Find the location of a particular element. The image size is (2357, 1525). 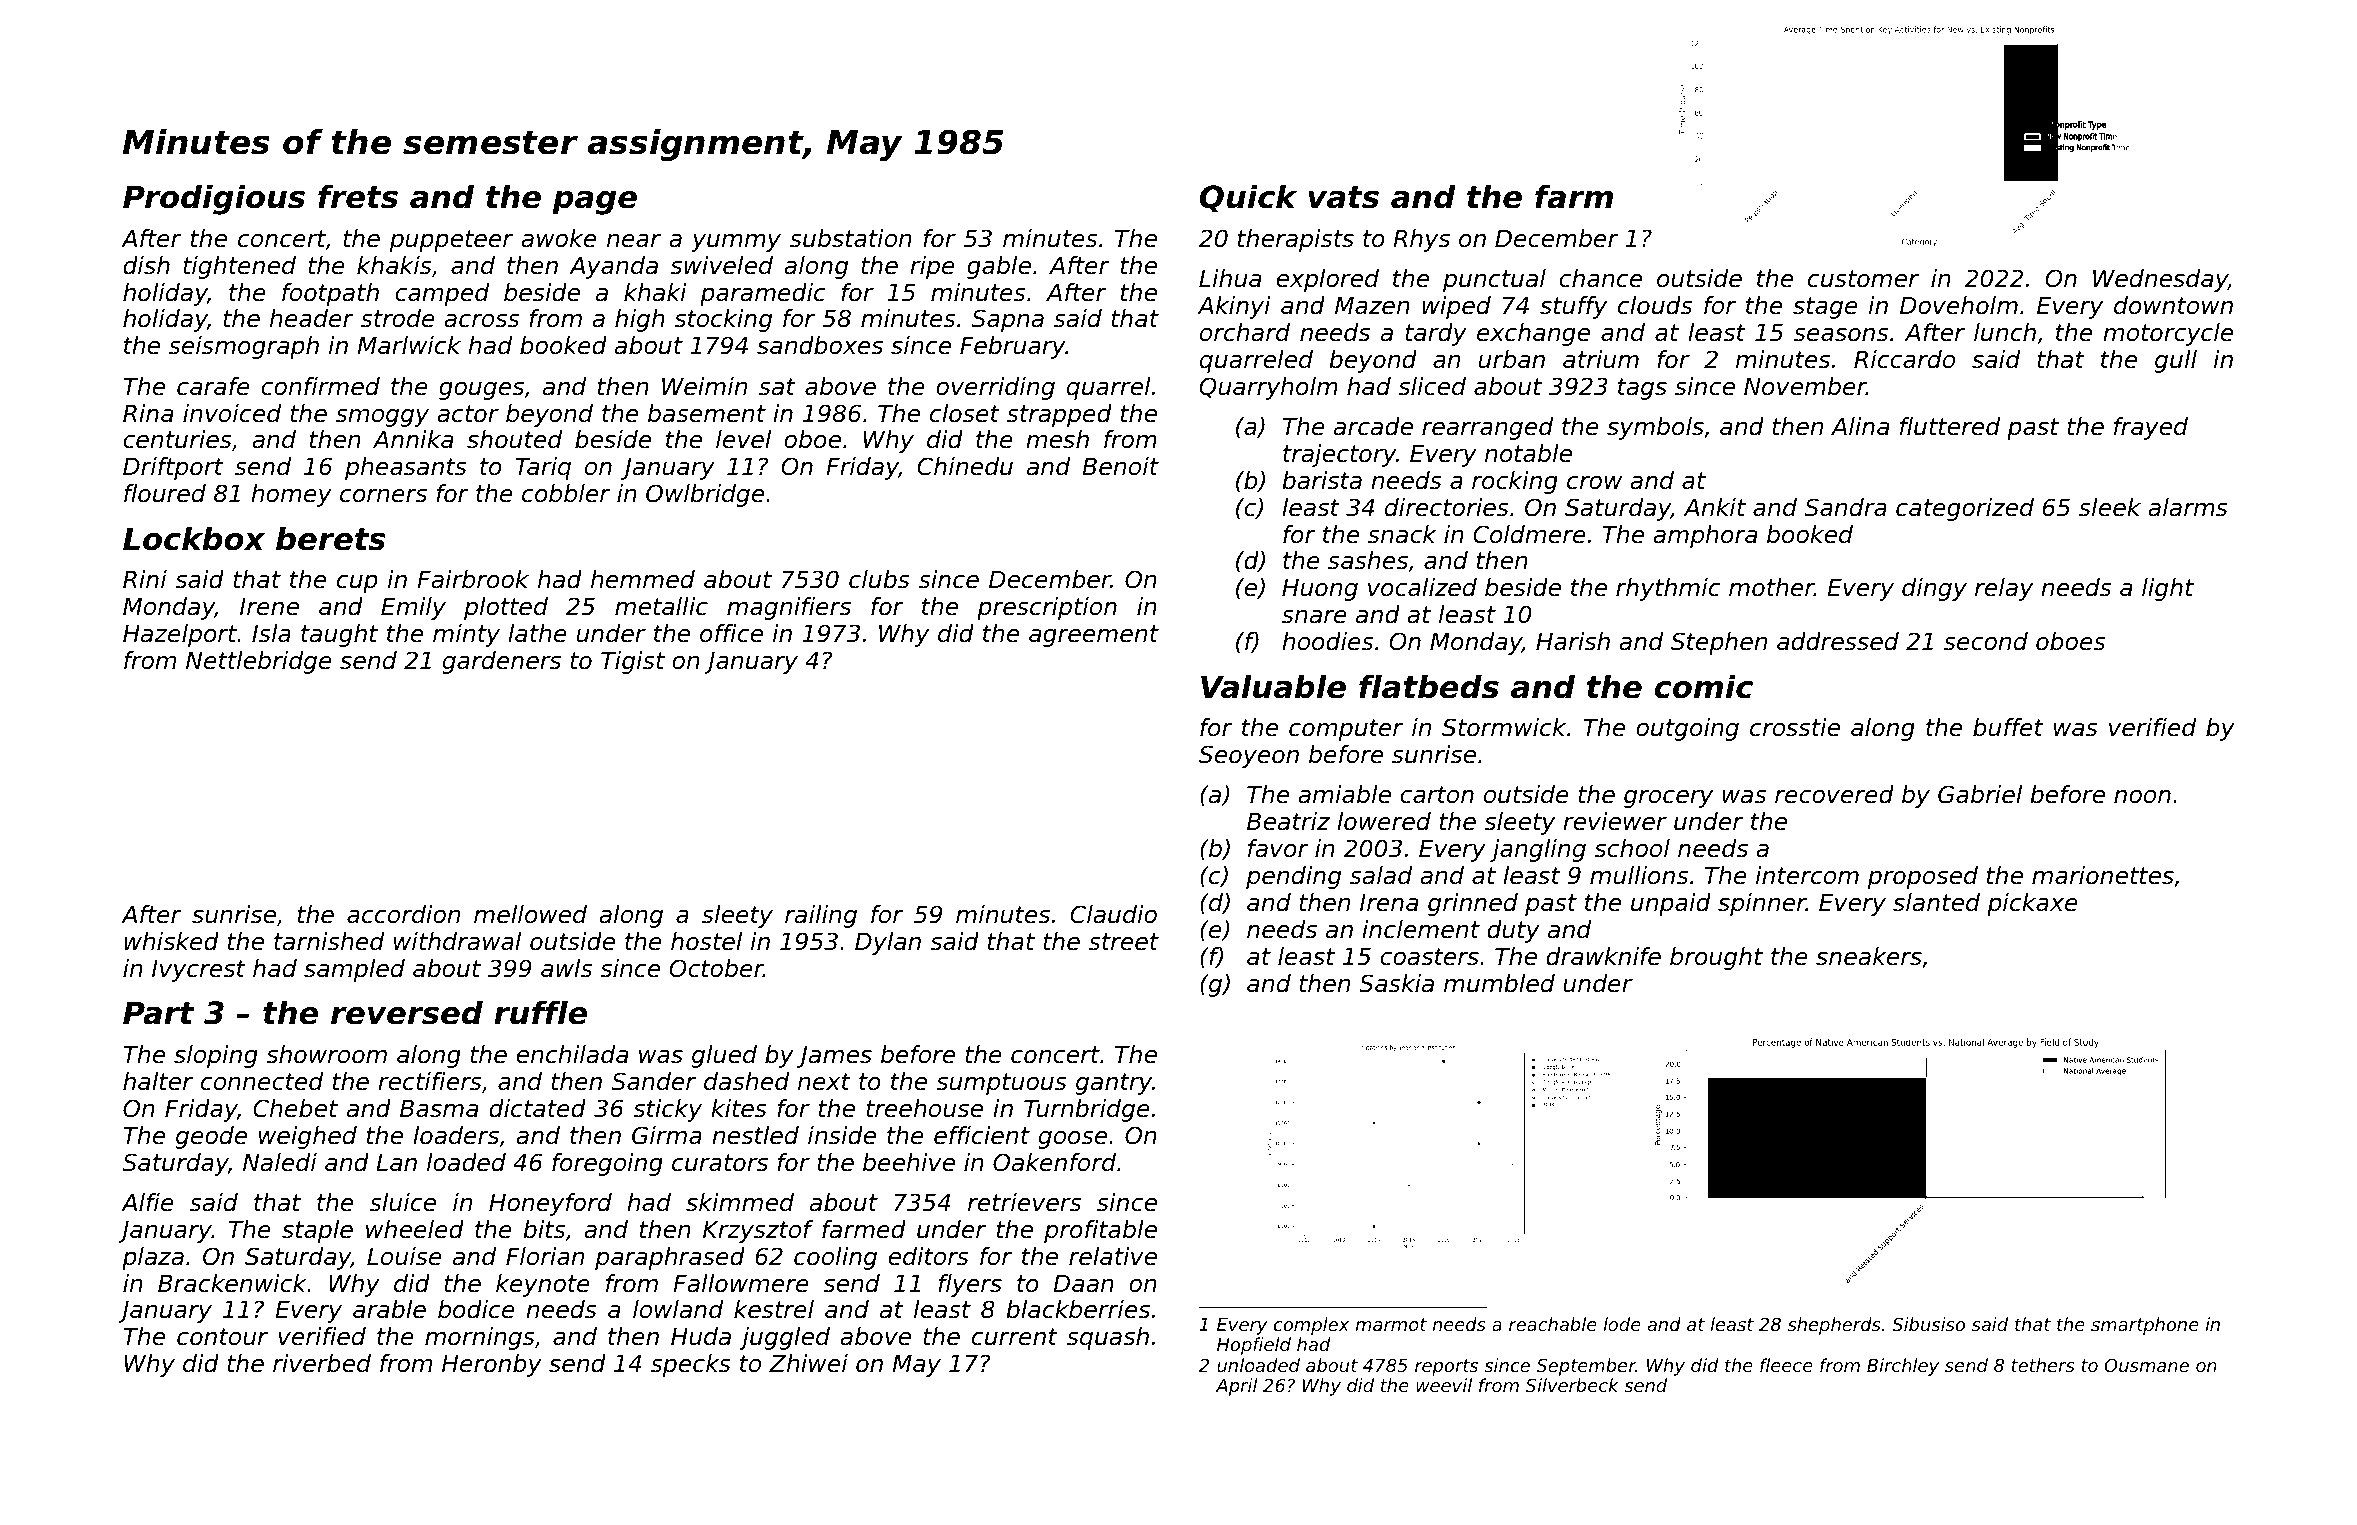

frets is located at coordinates (358, 196).
